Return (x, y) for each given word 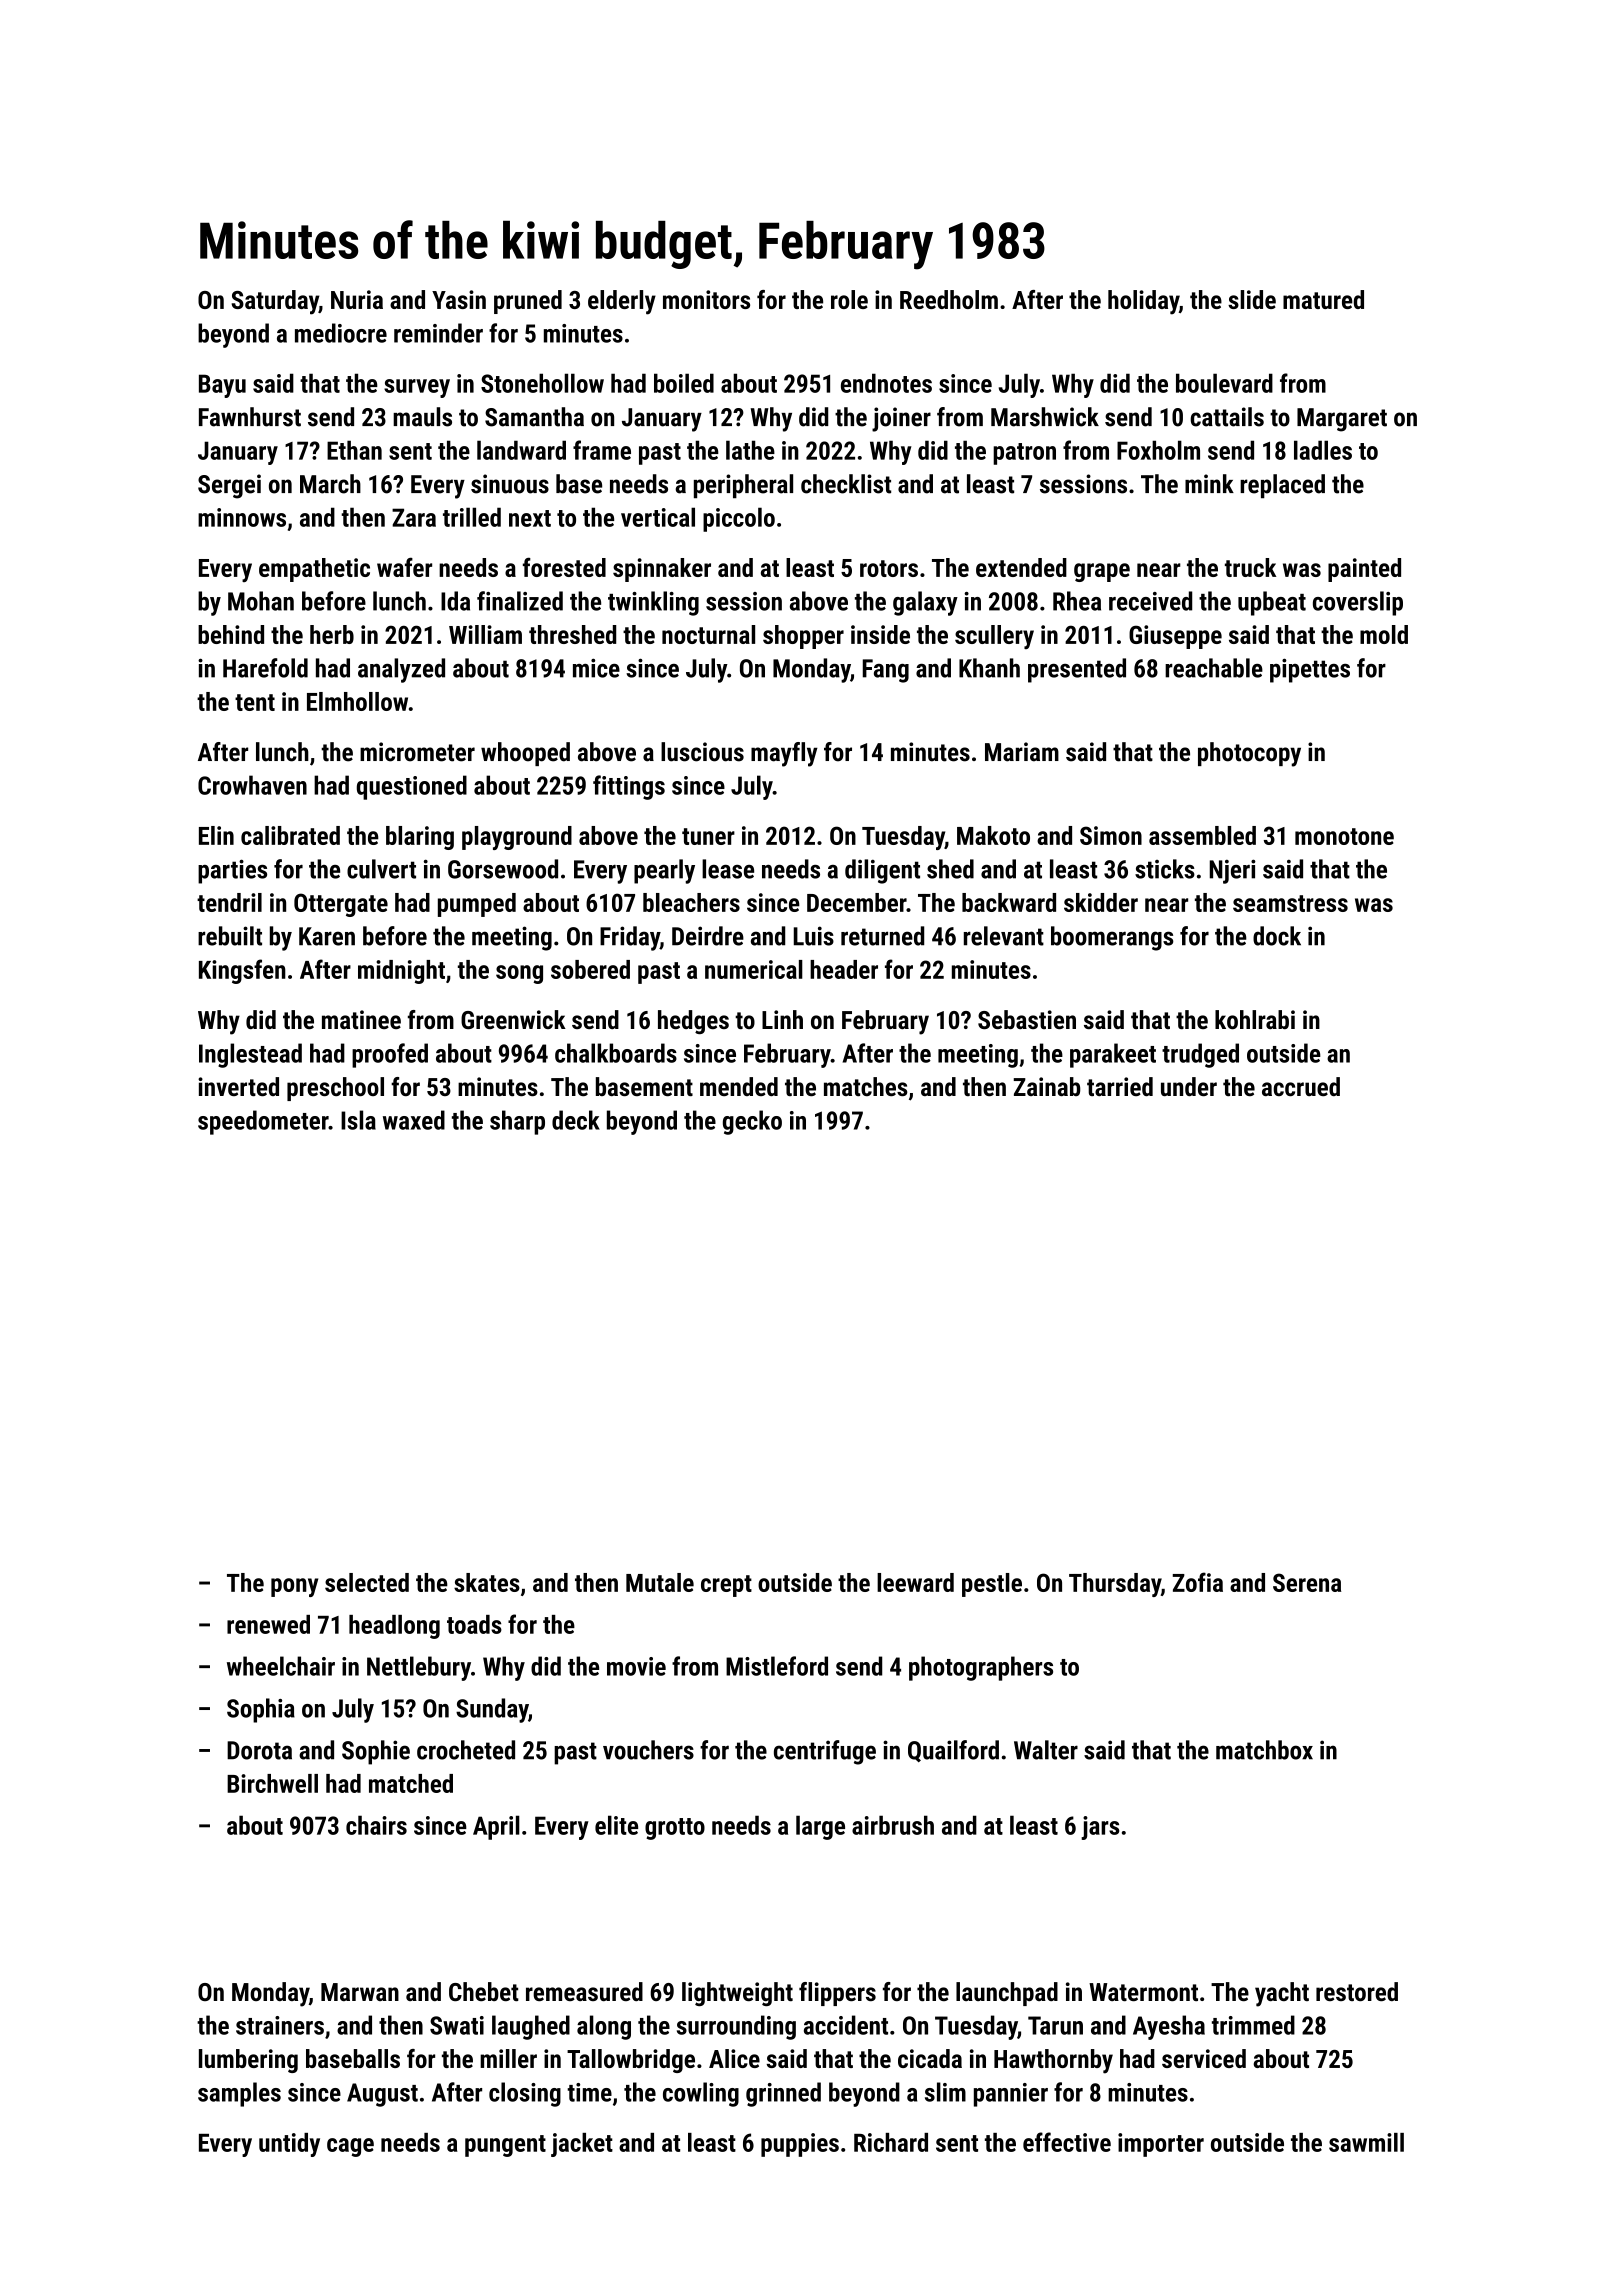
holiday (1143, 302)
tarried (1120, 1086)
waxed (414, 1120)
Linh (782, 1019)
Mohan (261, 601)
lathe (750, 450)
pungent (505, 2146)
